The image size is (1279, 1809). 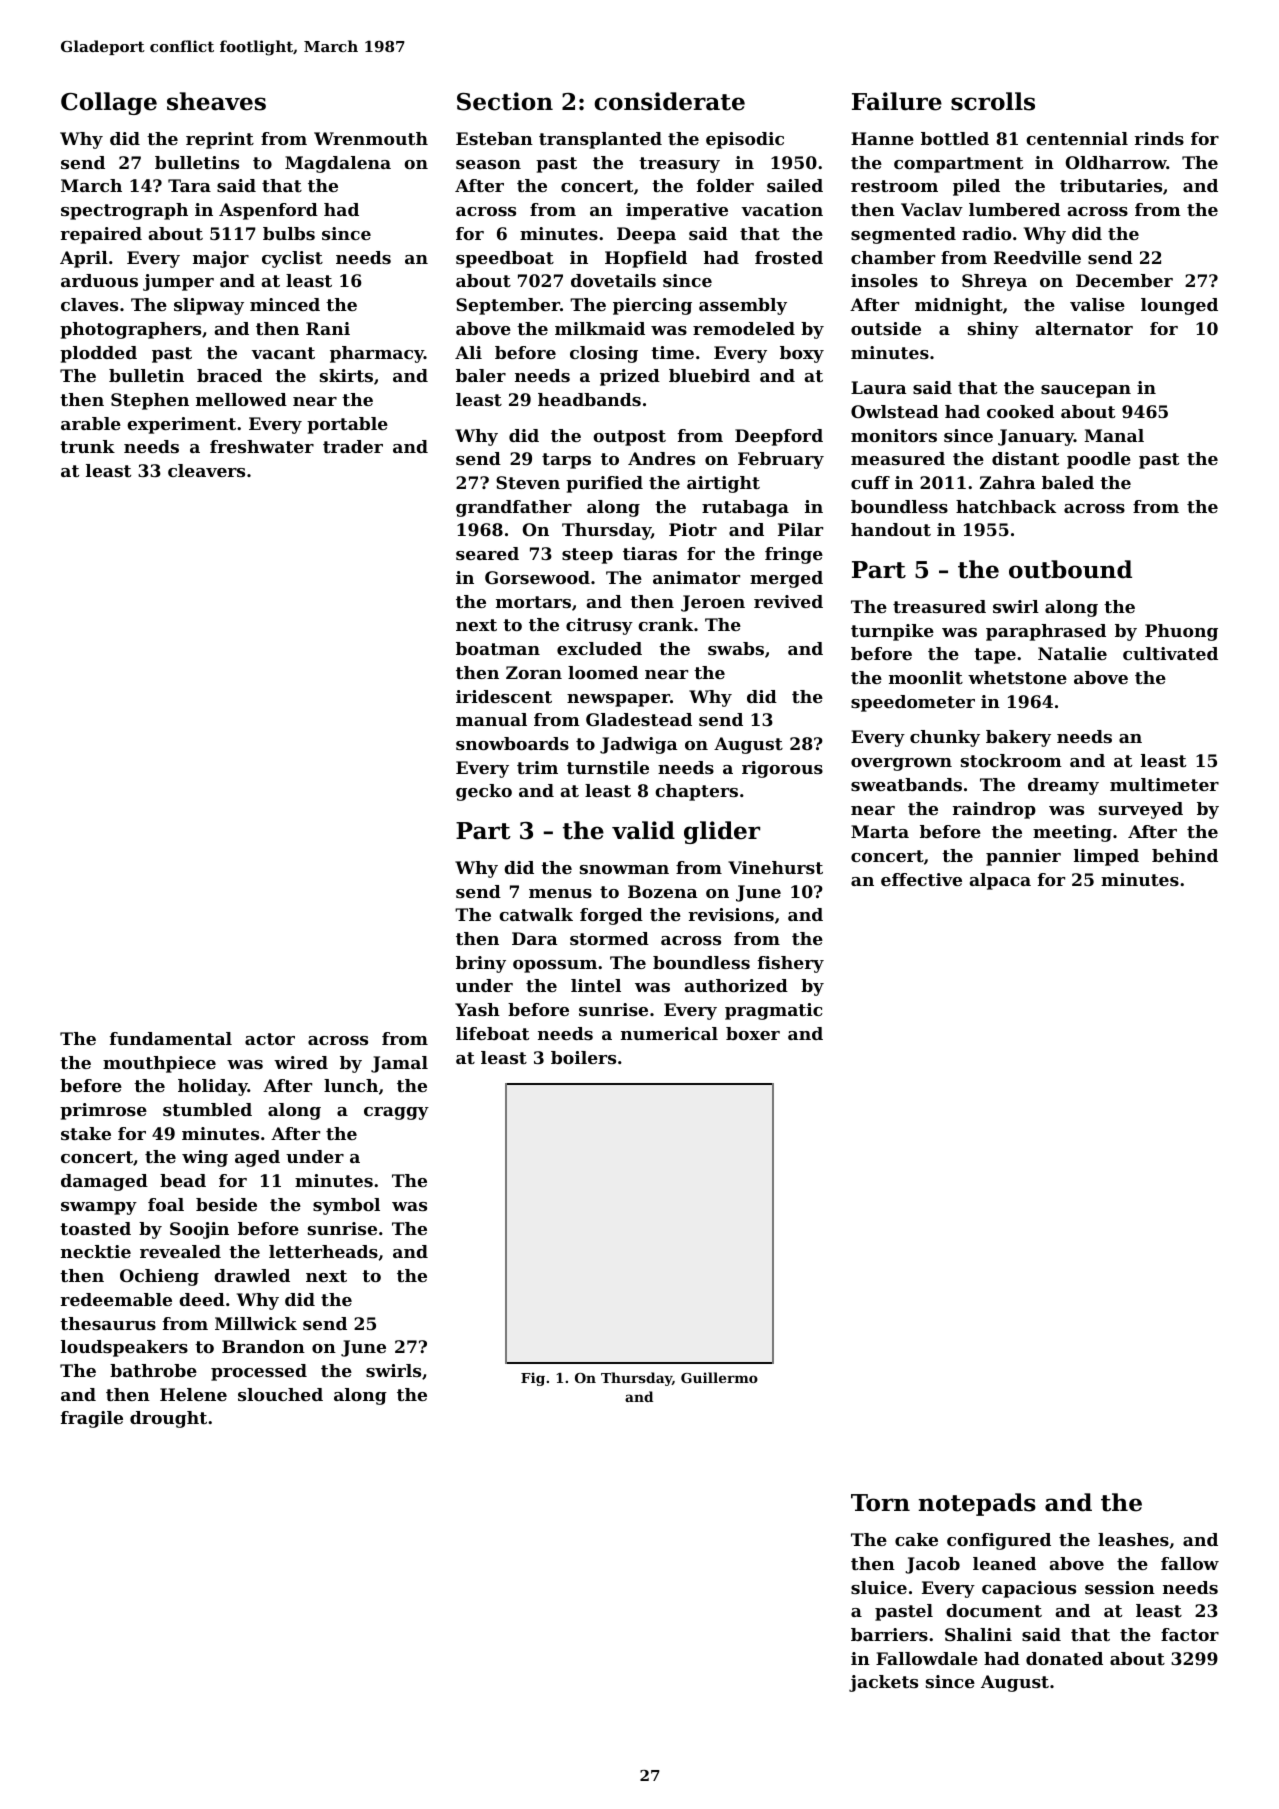 What do you see at coordinates (696, 792) in the screenshot?
I see `chapters` at bounding box center [696, 792].
